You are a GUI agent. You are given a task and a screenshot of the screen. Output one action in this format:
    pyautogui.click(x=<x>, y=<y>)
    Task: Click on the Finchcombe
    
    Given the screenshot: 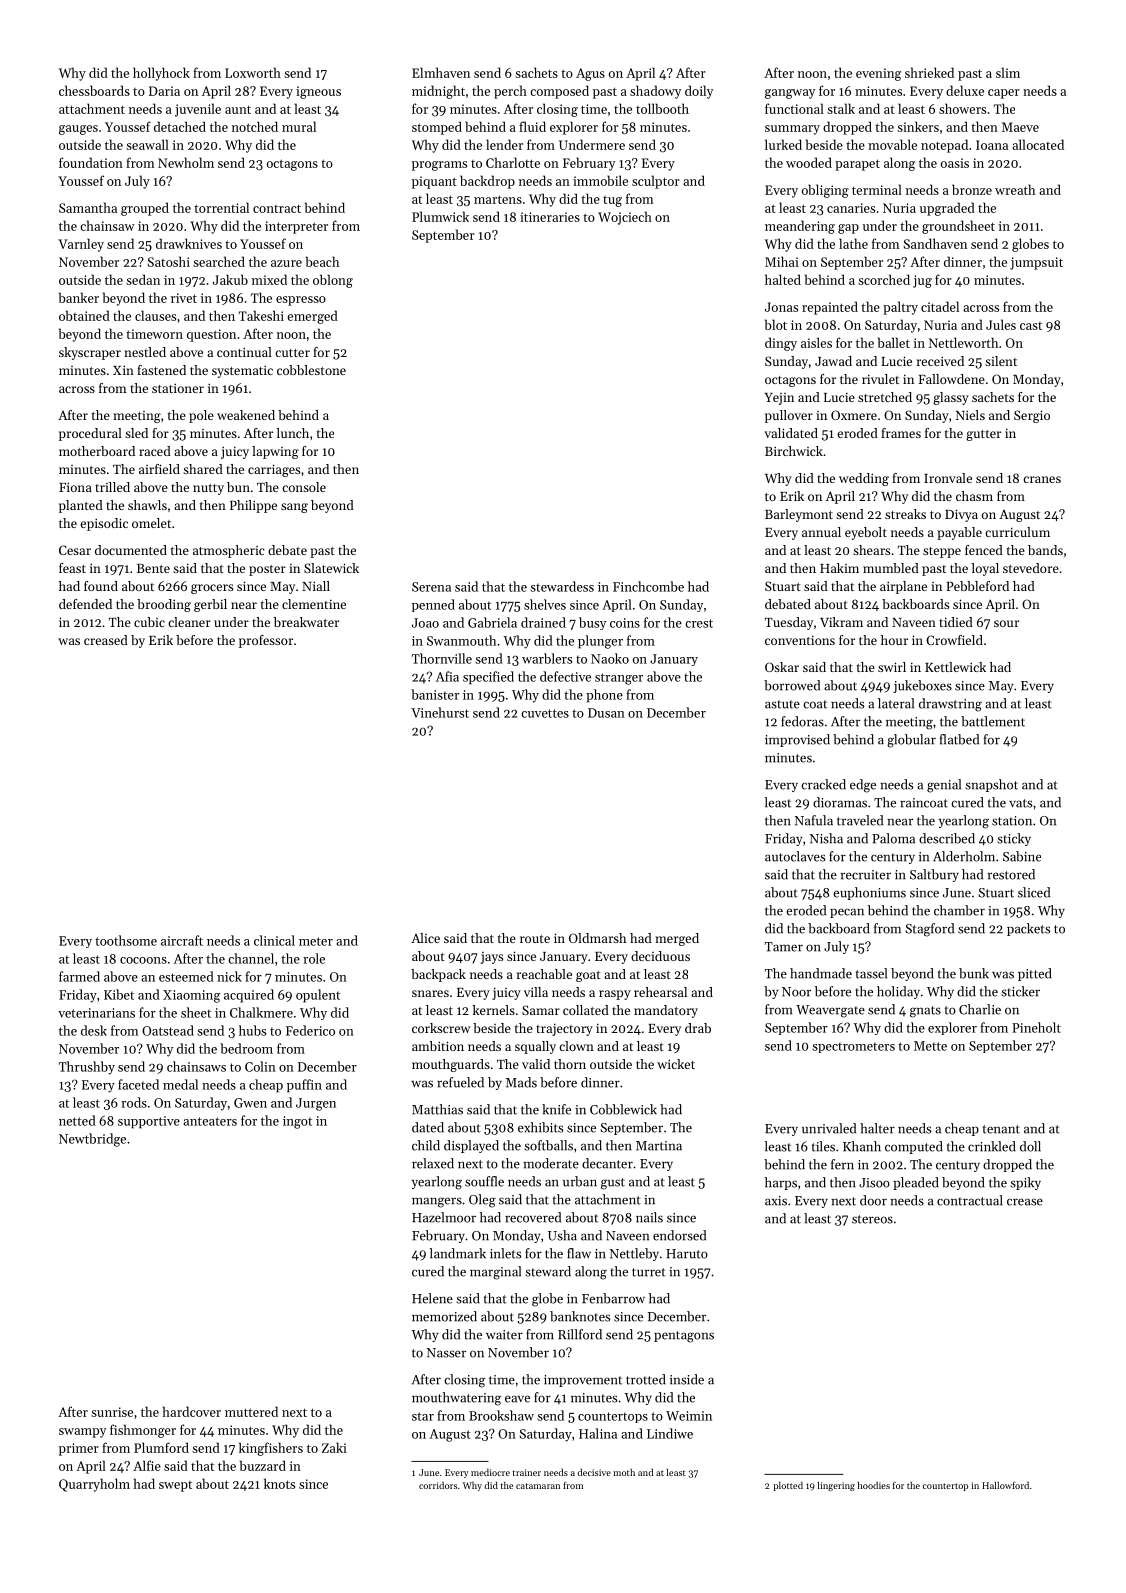 What is the action you would take?
    pyautogui.click(x=648, y=586)
